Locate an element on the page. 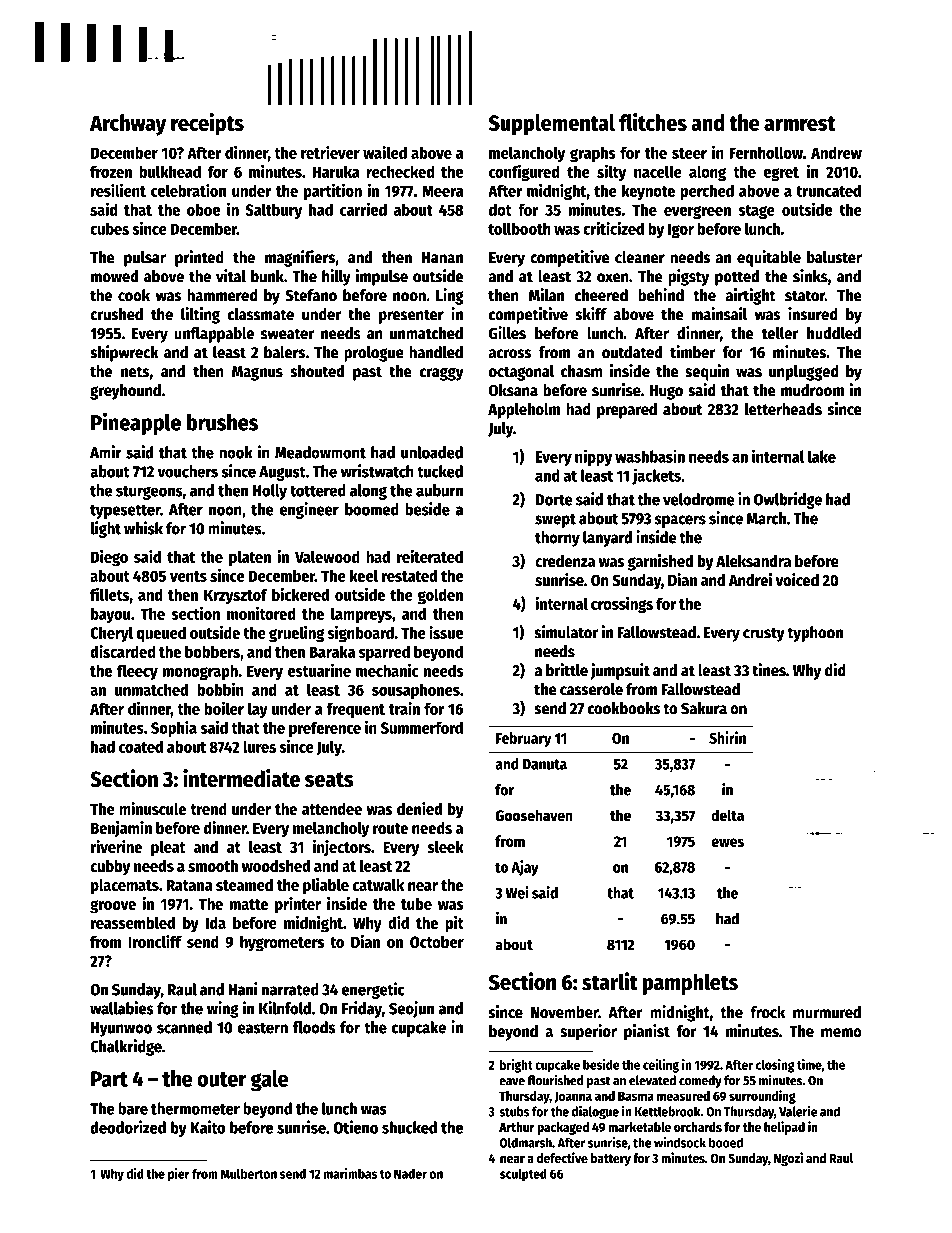  retriever is located at coordinates (330, 152).
